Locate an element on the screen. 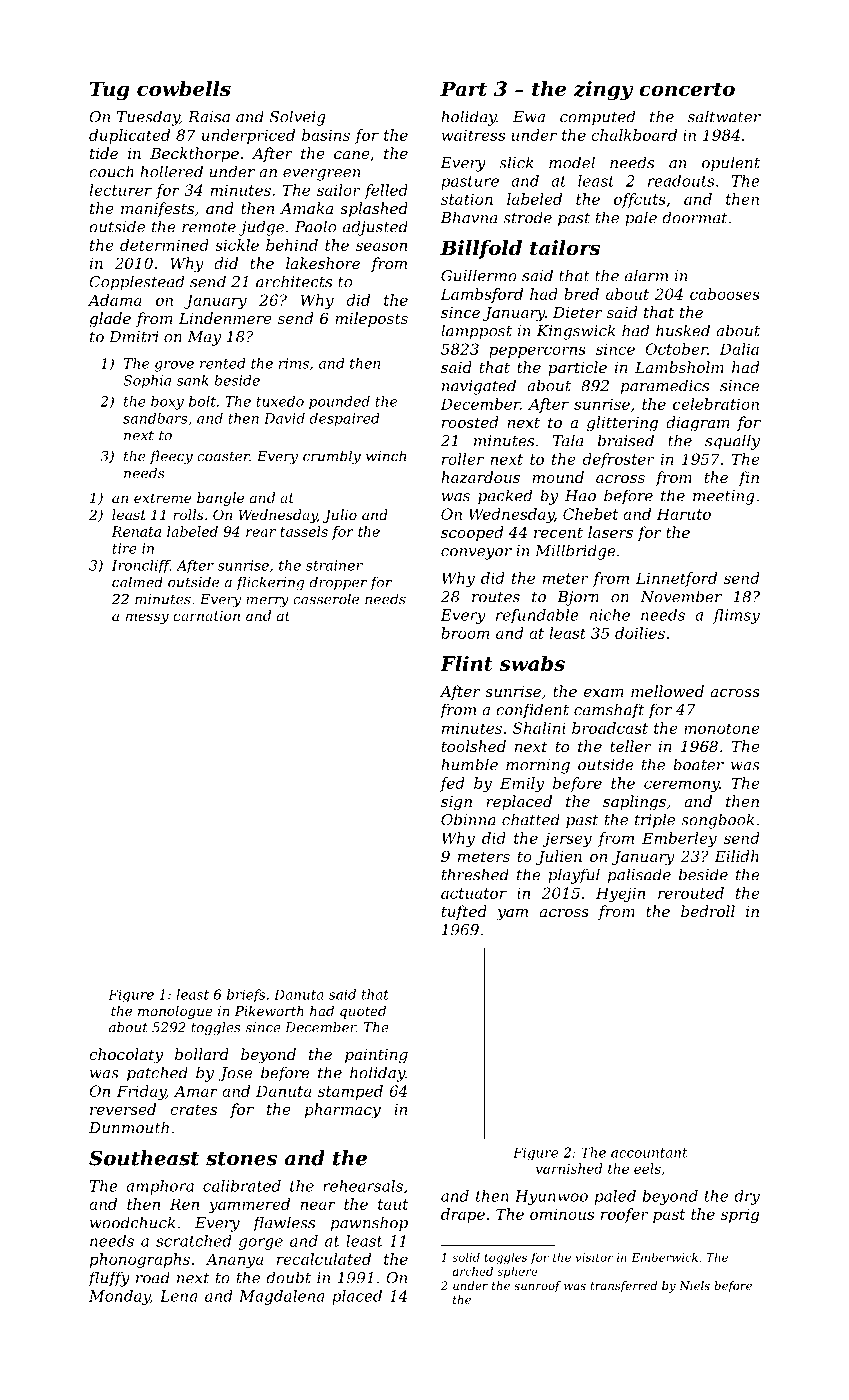 The height and width of the screenshot is (1400, 849). paramedics is located at coordinates (665, 387).
